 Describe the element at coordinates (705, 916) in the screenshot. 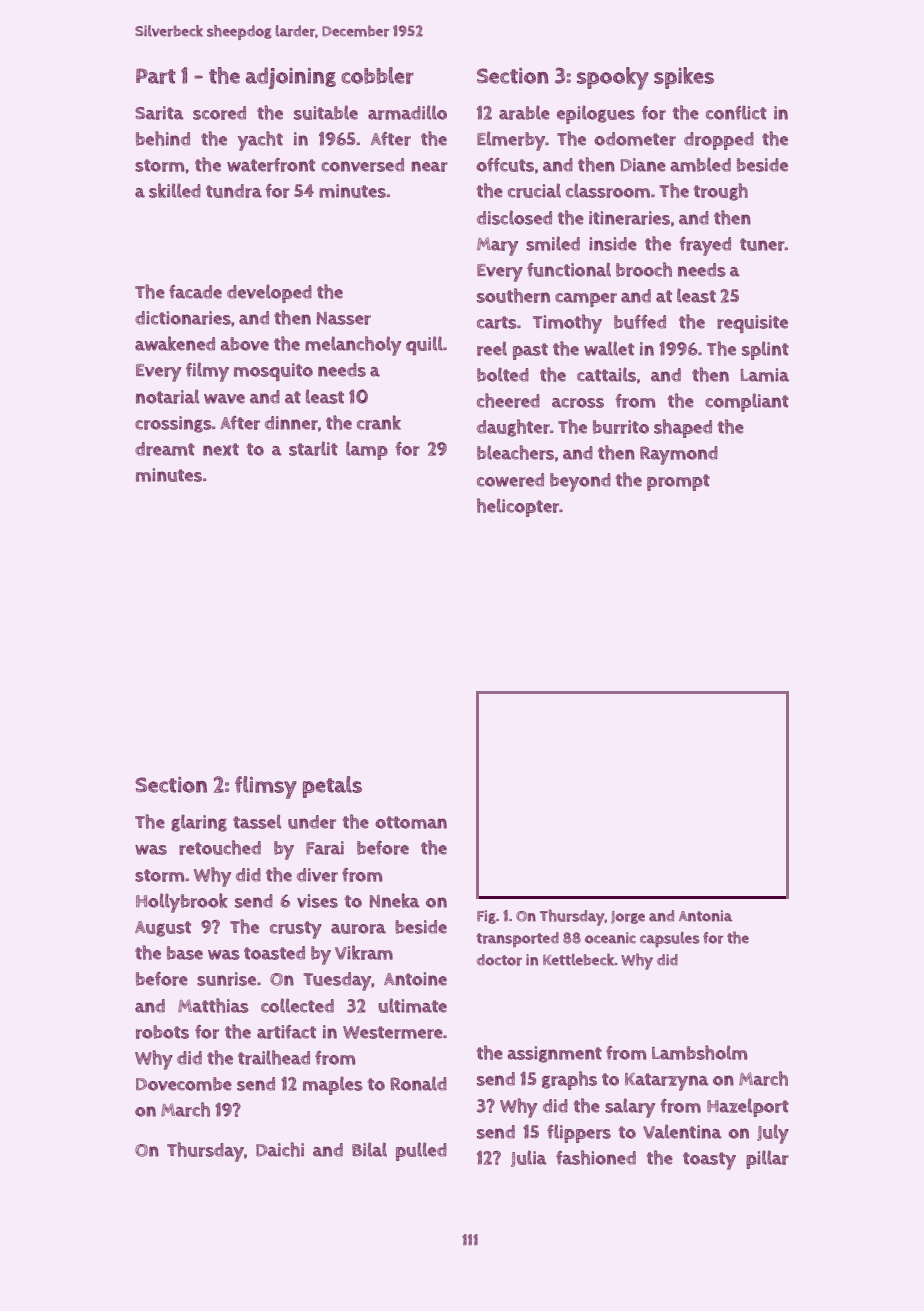

I see `Antonia` at that location.
